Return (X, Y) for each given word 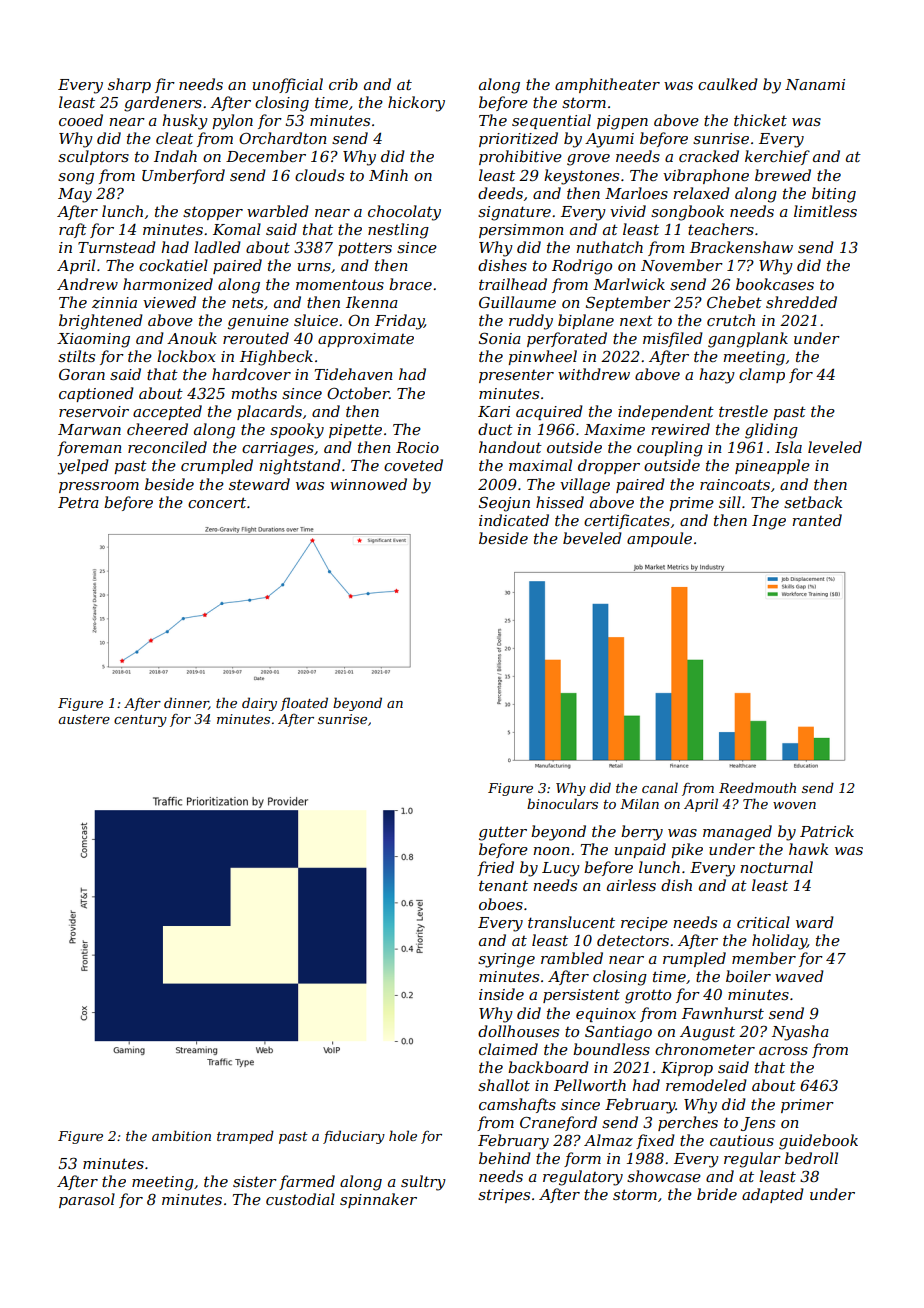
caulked (728, 84)
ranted (817, 520)
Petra (78, 502)
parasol (87, 1200)
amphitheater (607, 85)
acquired (549, 412)
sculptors (93, 157)
